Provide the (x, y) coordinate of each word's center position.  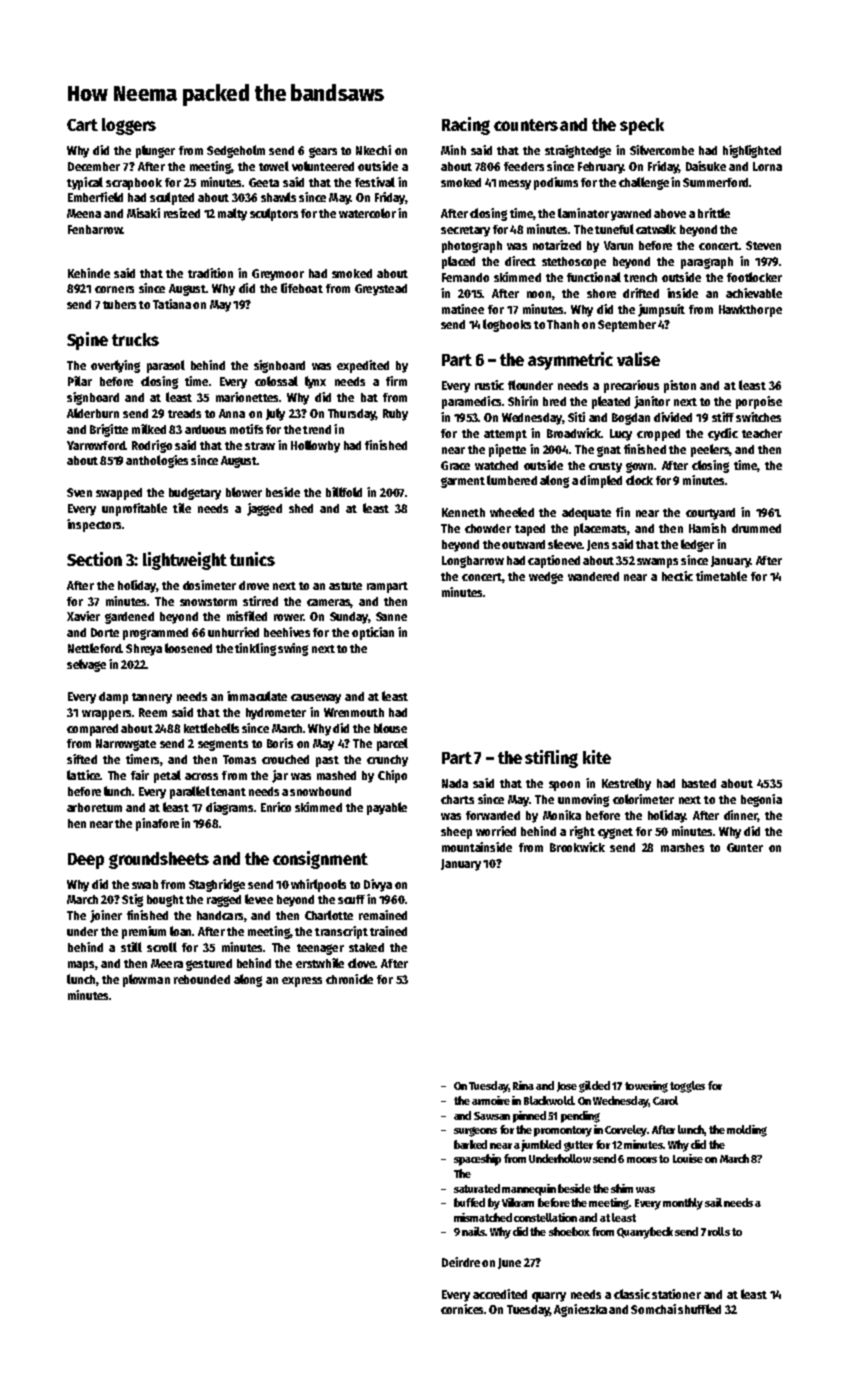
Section (94, 559)
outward (523, 544)
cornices (463, 1309)
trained (388, 931)
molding (747, 1131)
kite (597, 757)
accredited (500, 1294)
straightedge (578, 151)
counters (526, 125)
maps (81, 966)
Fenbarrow (95, 229)
